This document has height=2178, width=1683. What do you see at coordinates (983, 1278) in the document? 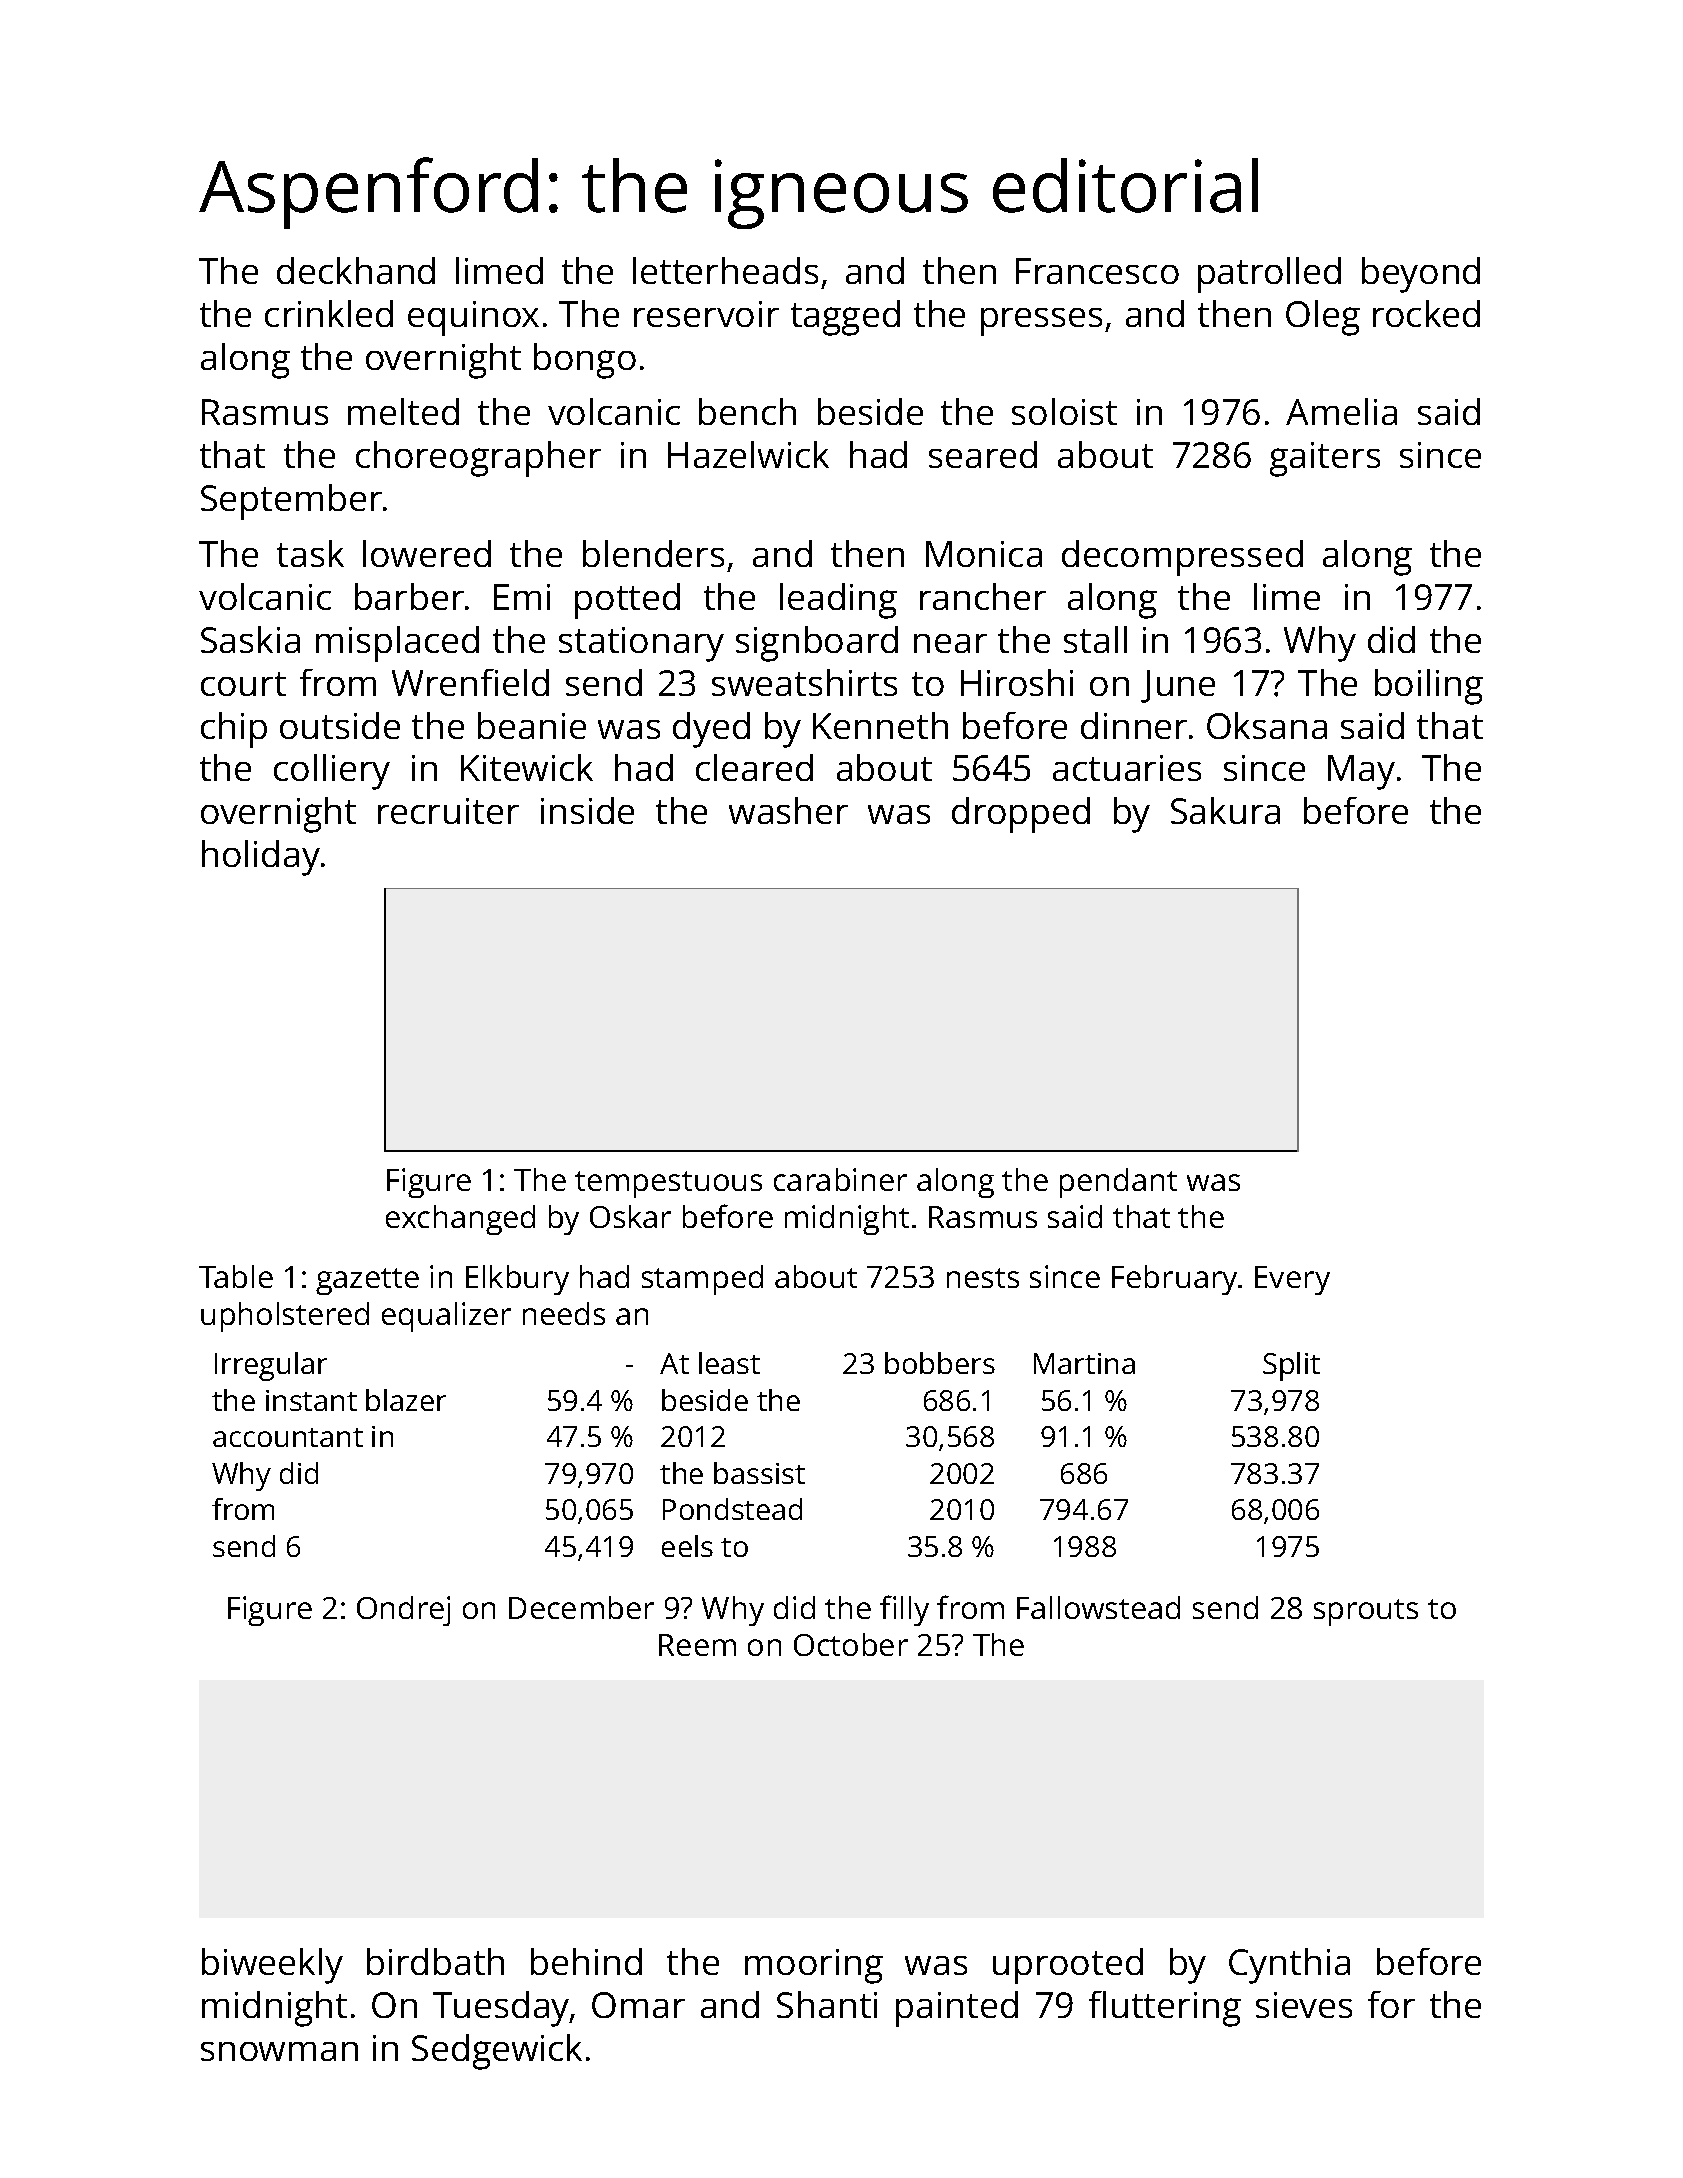
I see `nests` at bounding box center [983, 1278].
